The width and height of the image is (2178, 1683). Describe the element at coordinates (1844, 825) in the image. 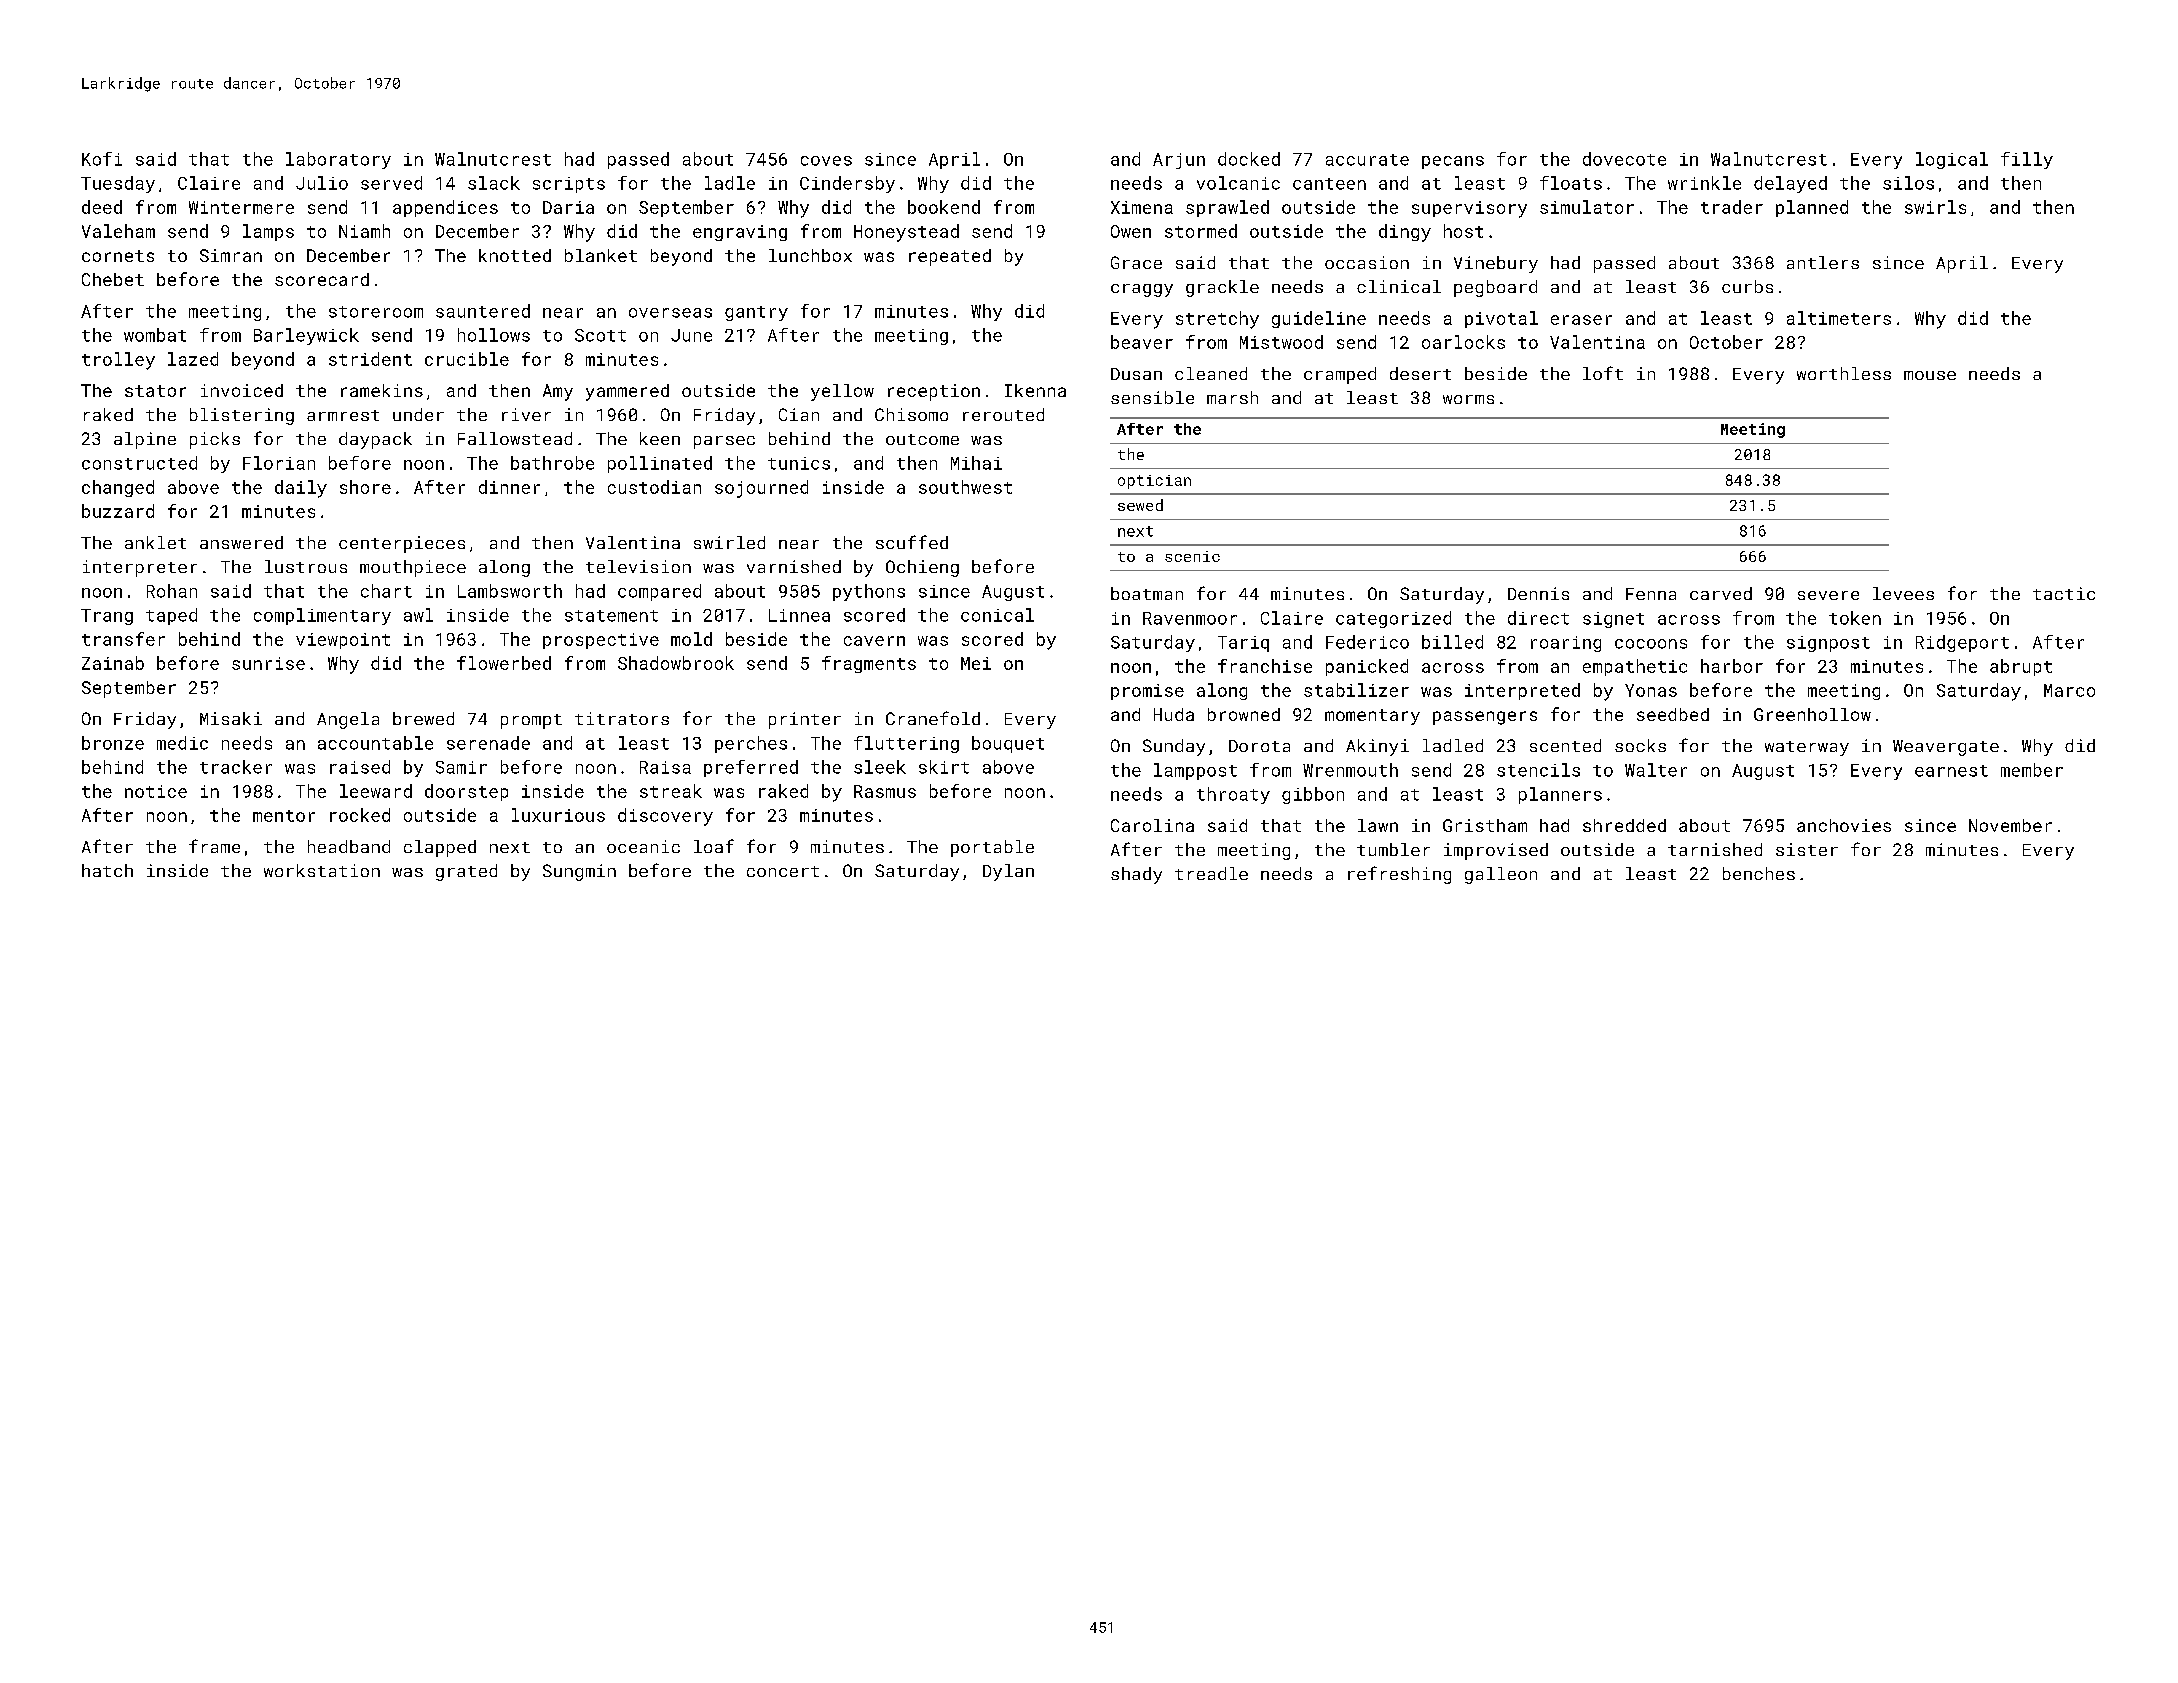

I see `anchovies` at that location.
